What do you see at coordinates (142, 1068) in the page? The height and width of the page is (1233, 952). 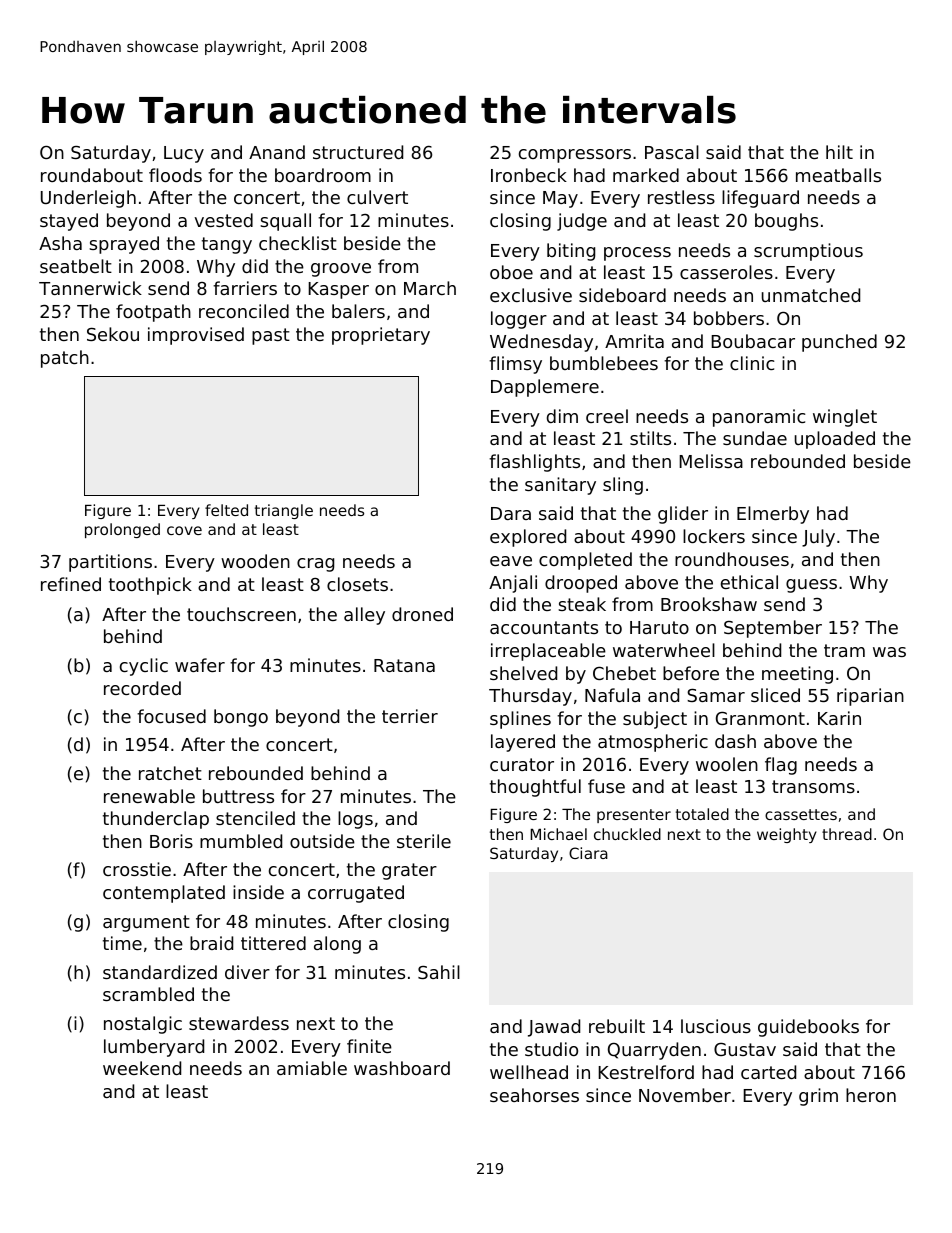 I see `weekend` at bounding box center [142, 1068].
